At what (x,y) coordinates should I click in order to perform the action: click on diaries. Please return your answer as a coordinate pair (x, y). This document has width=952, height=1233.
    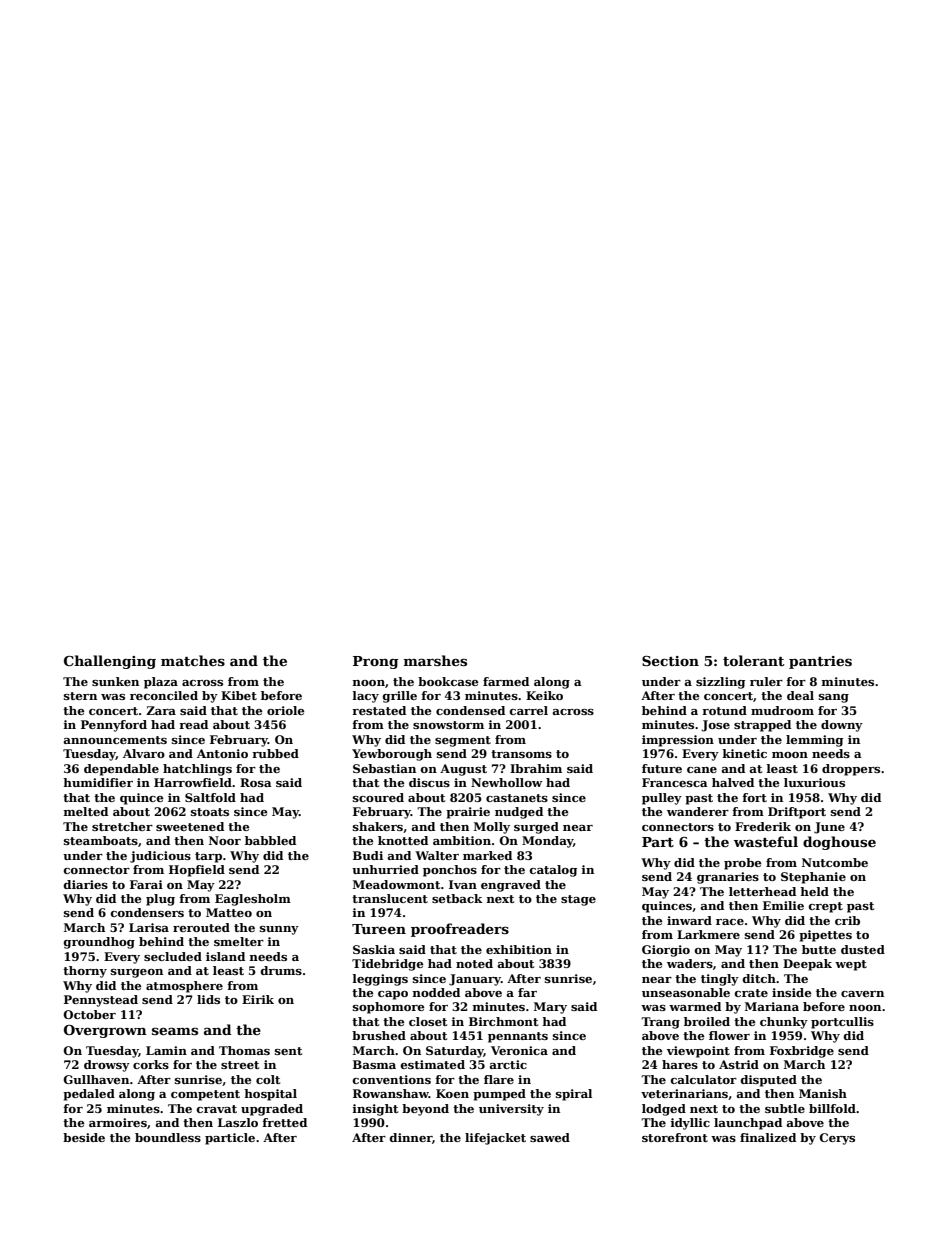
    Looking at the image, I should click on (86, 884).
